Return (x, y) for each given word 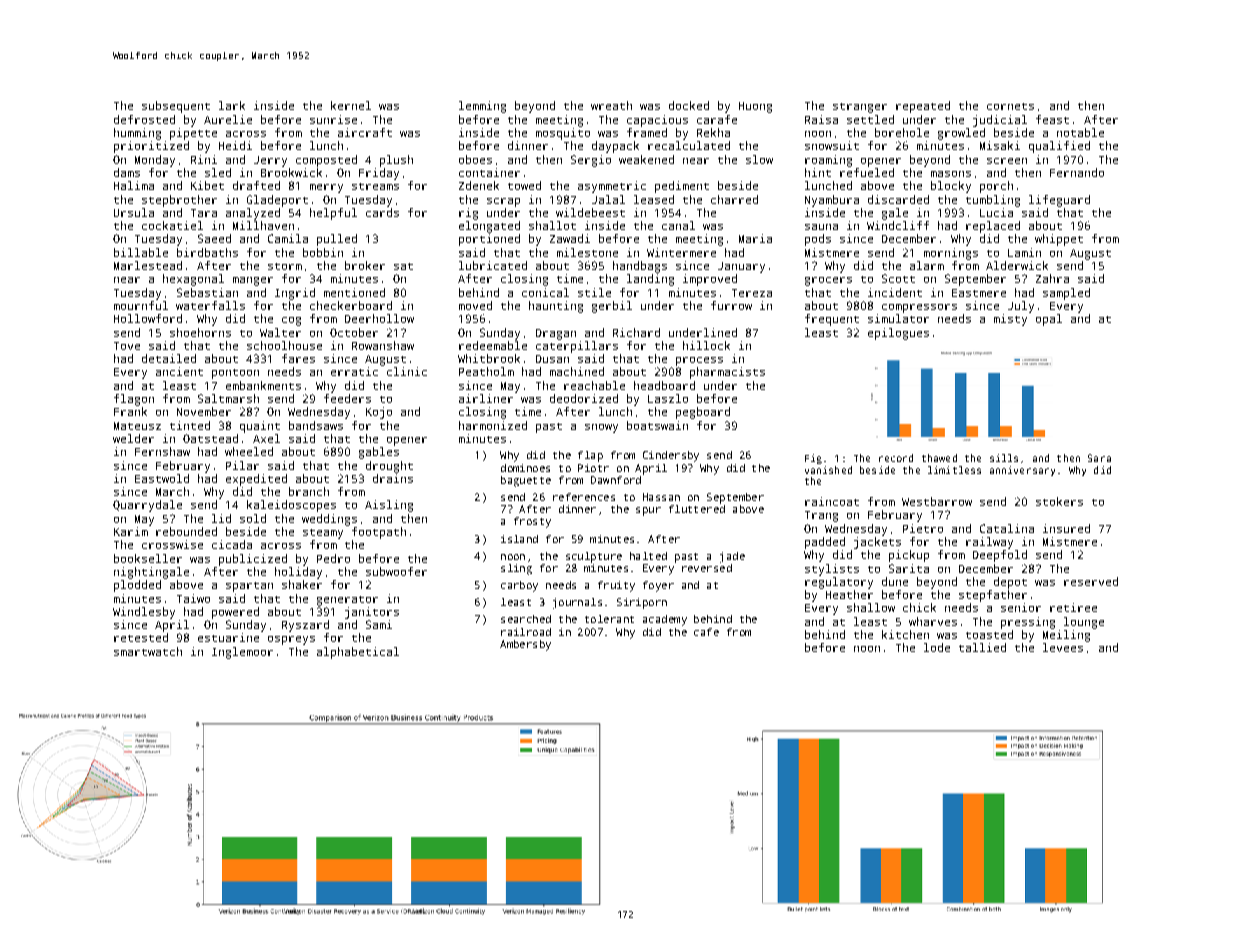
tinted (190, 425)
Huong (755, 107)
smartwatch (148, 651)
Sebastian (207, 292)
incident (895, 292)
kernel (351, 105)
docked (689, 105)
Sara (1099, 458)
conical (545, 292)
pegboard (703, 413)
